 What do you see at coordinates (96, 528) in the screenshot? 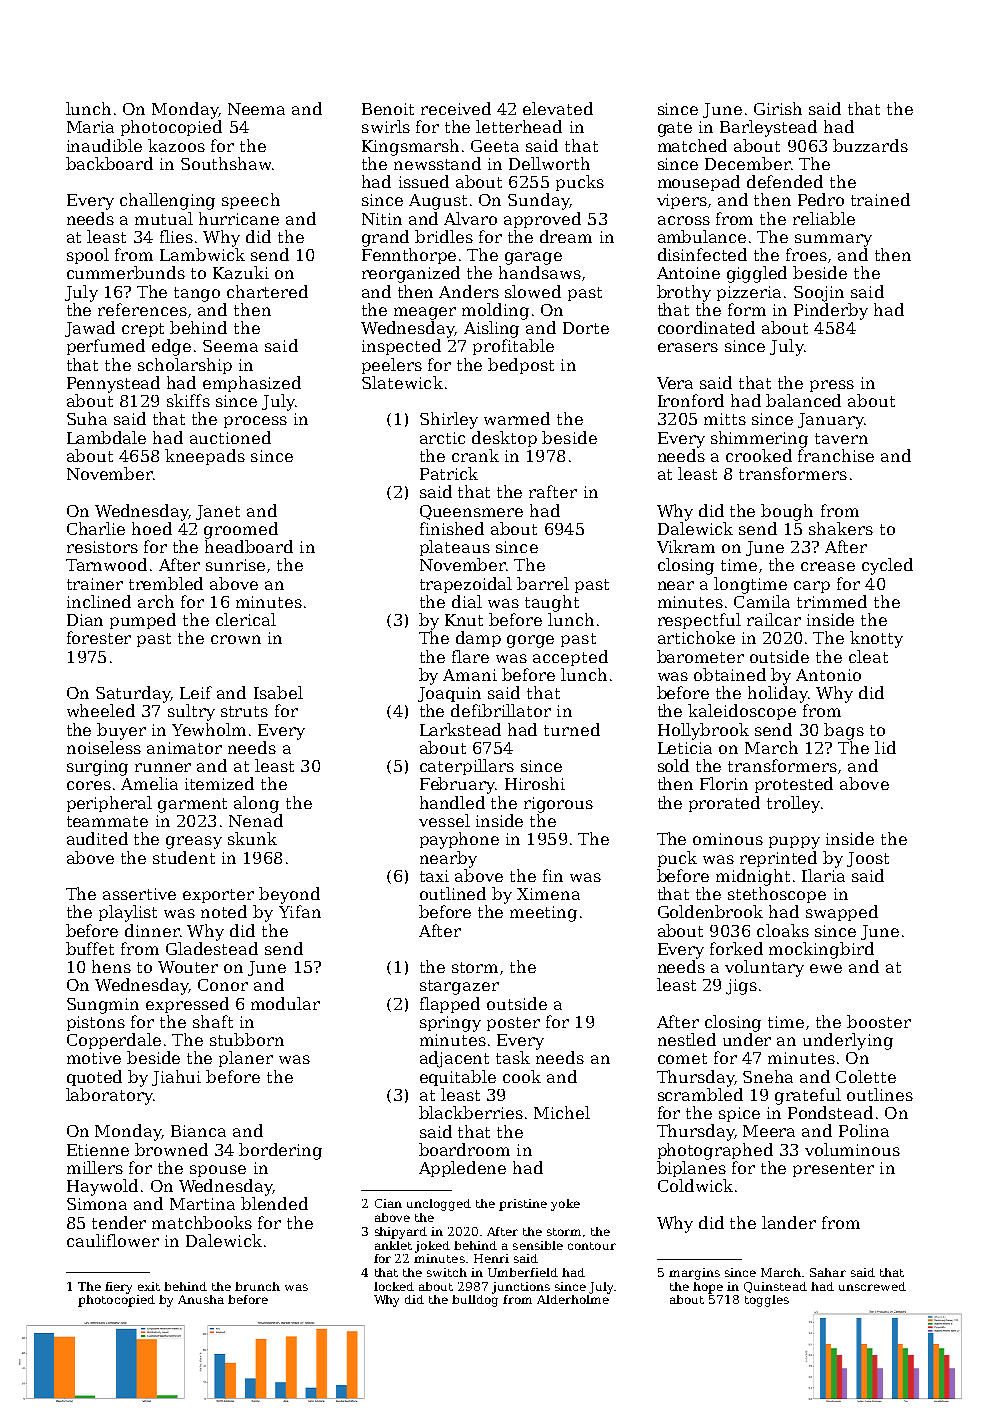
I see `Charlie` at bounding box center [96, 528].
